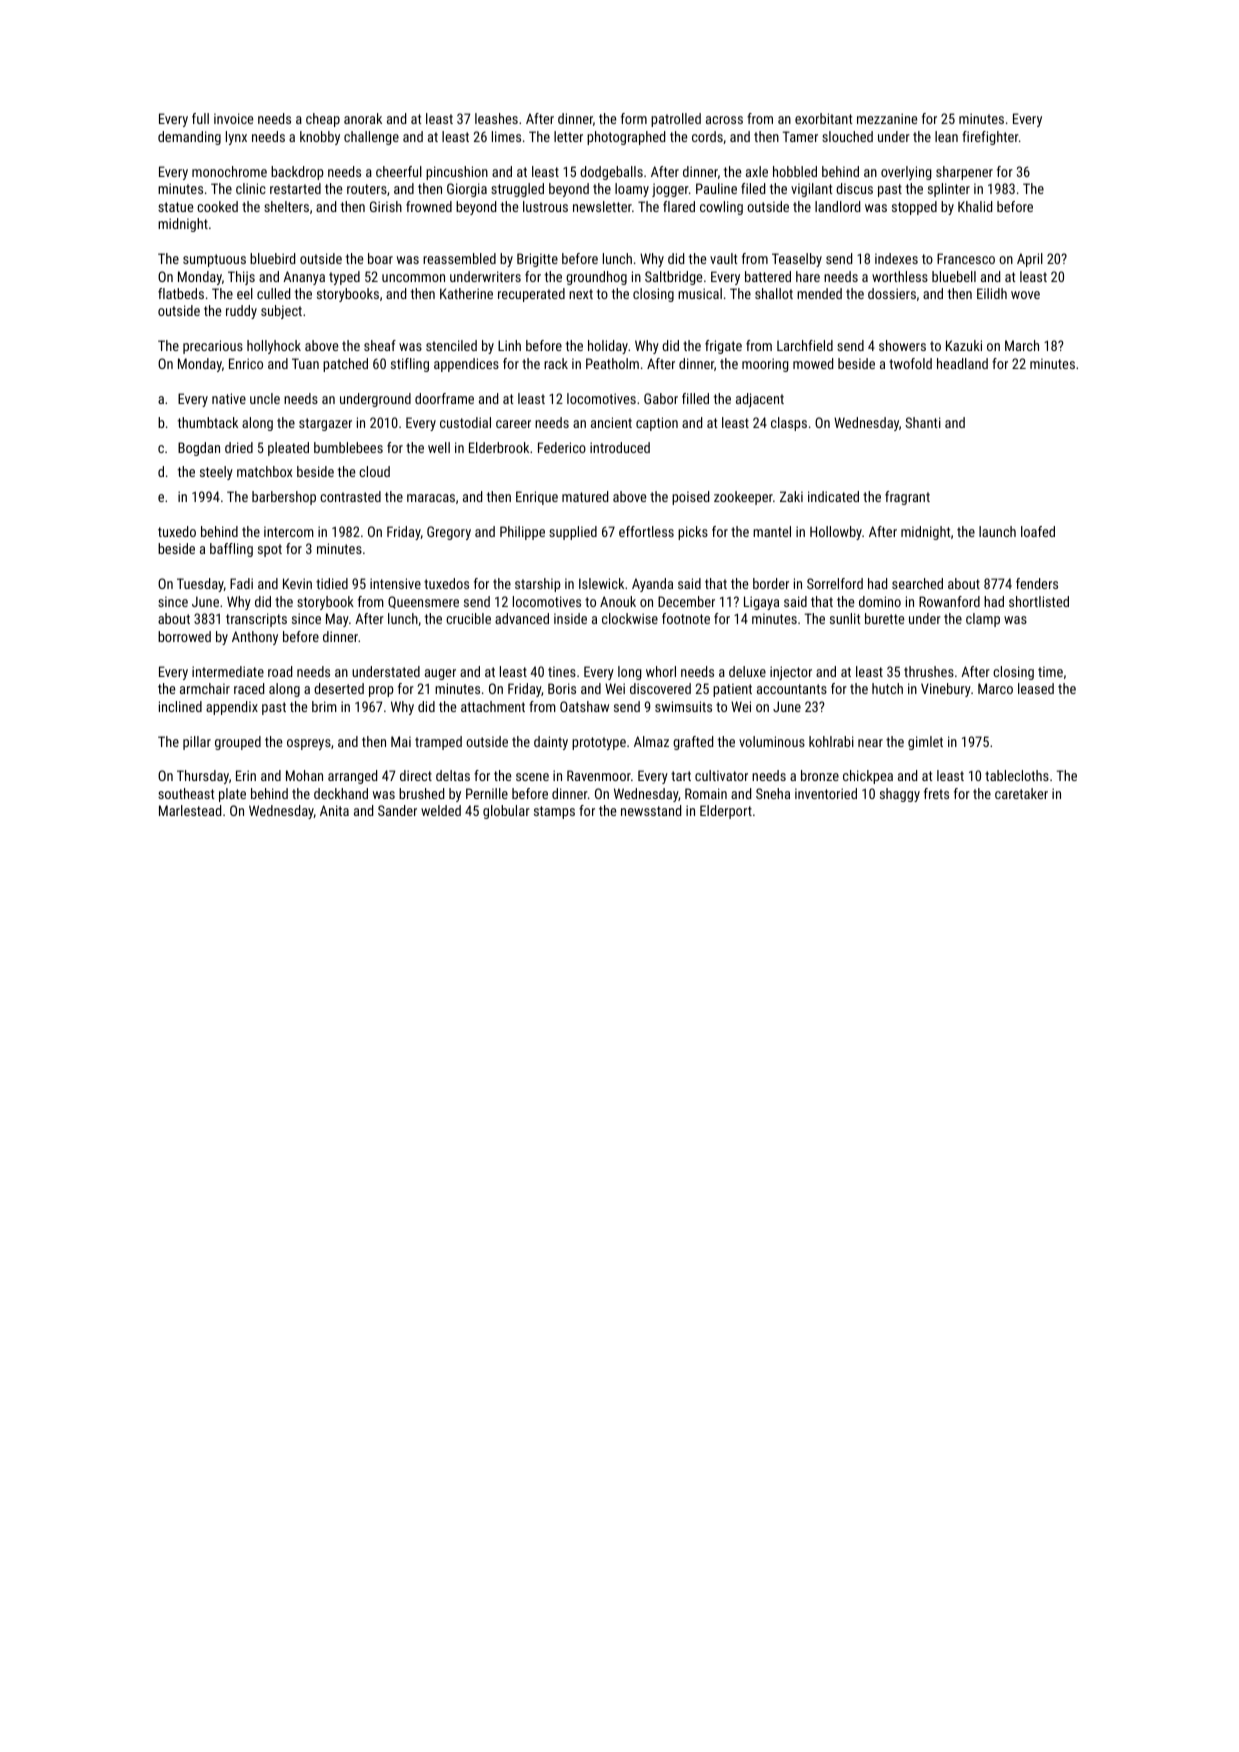  Describe the element at coordinates (1021, 793) in the document. I see `caretaker` at that location.
